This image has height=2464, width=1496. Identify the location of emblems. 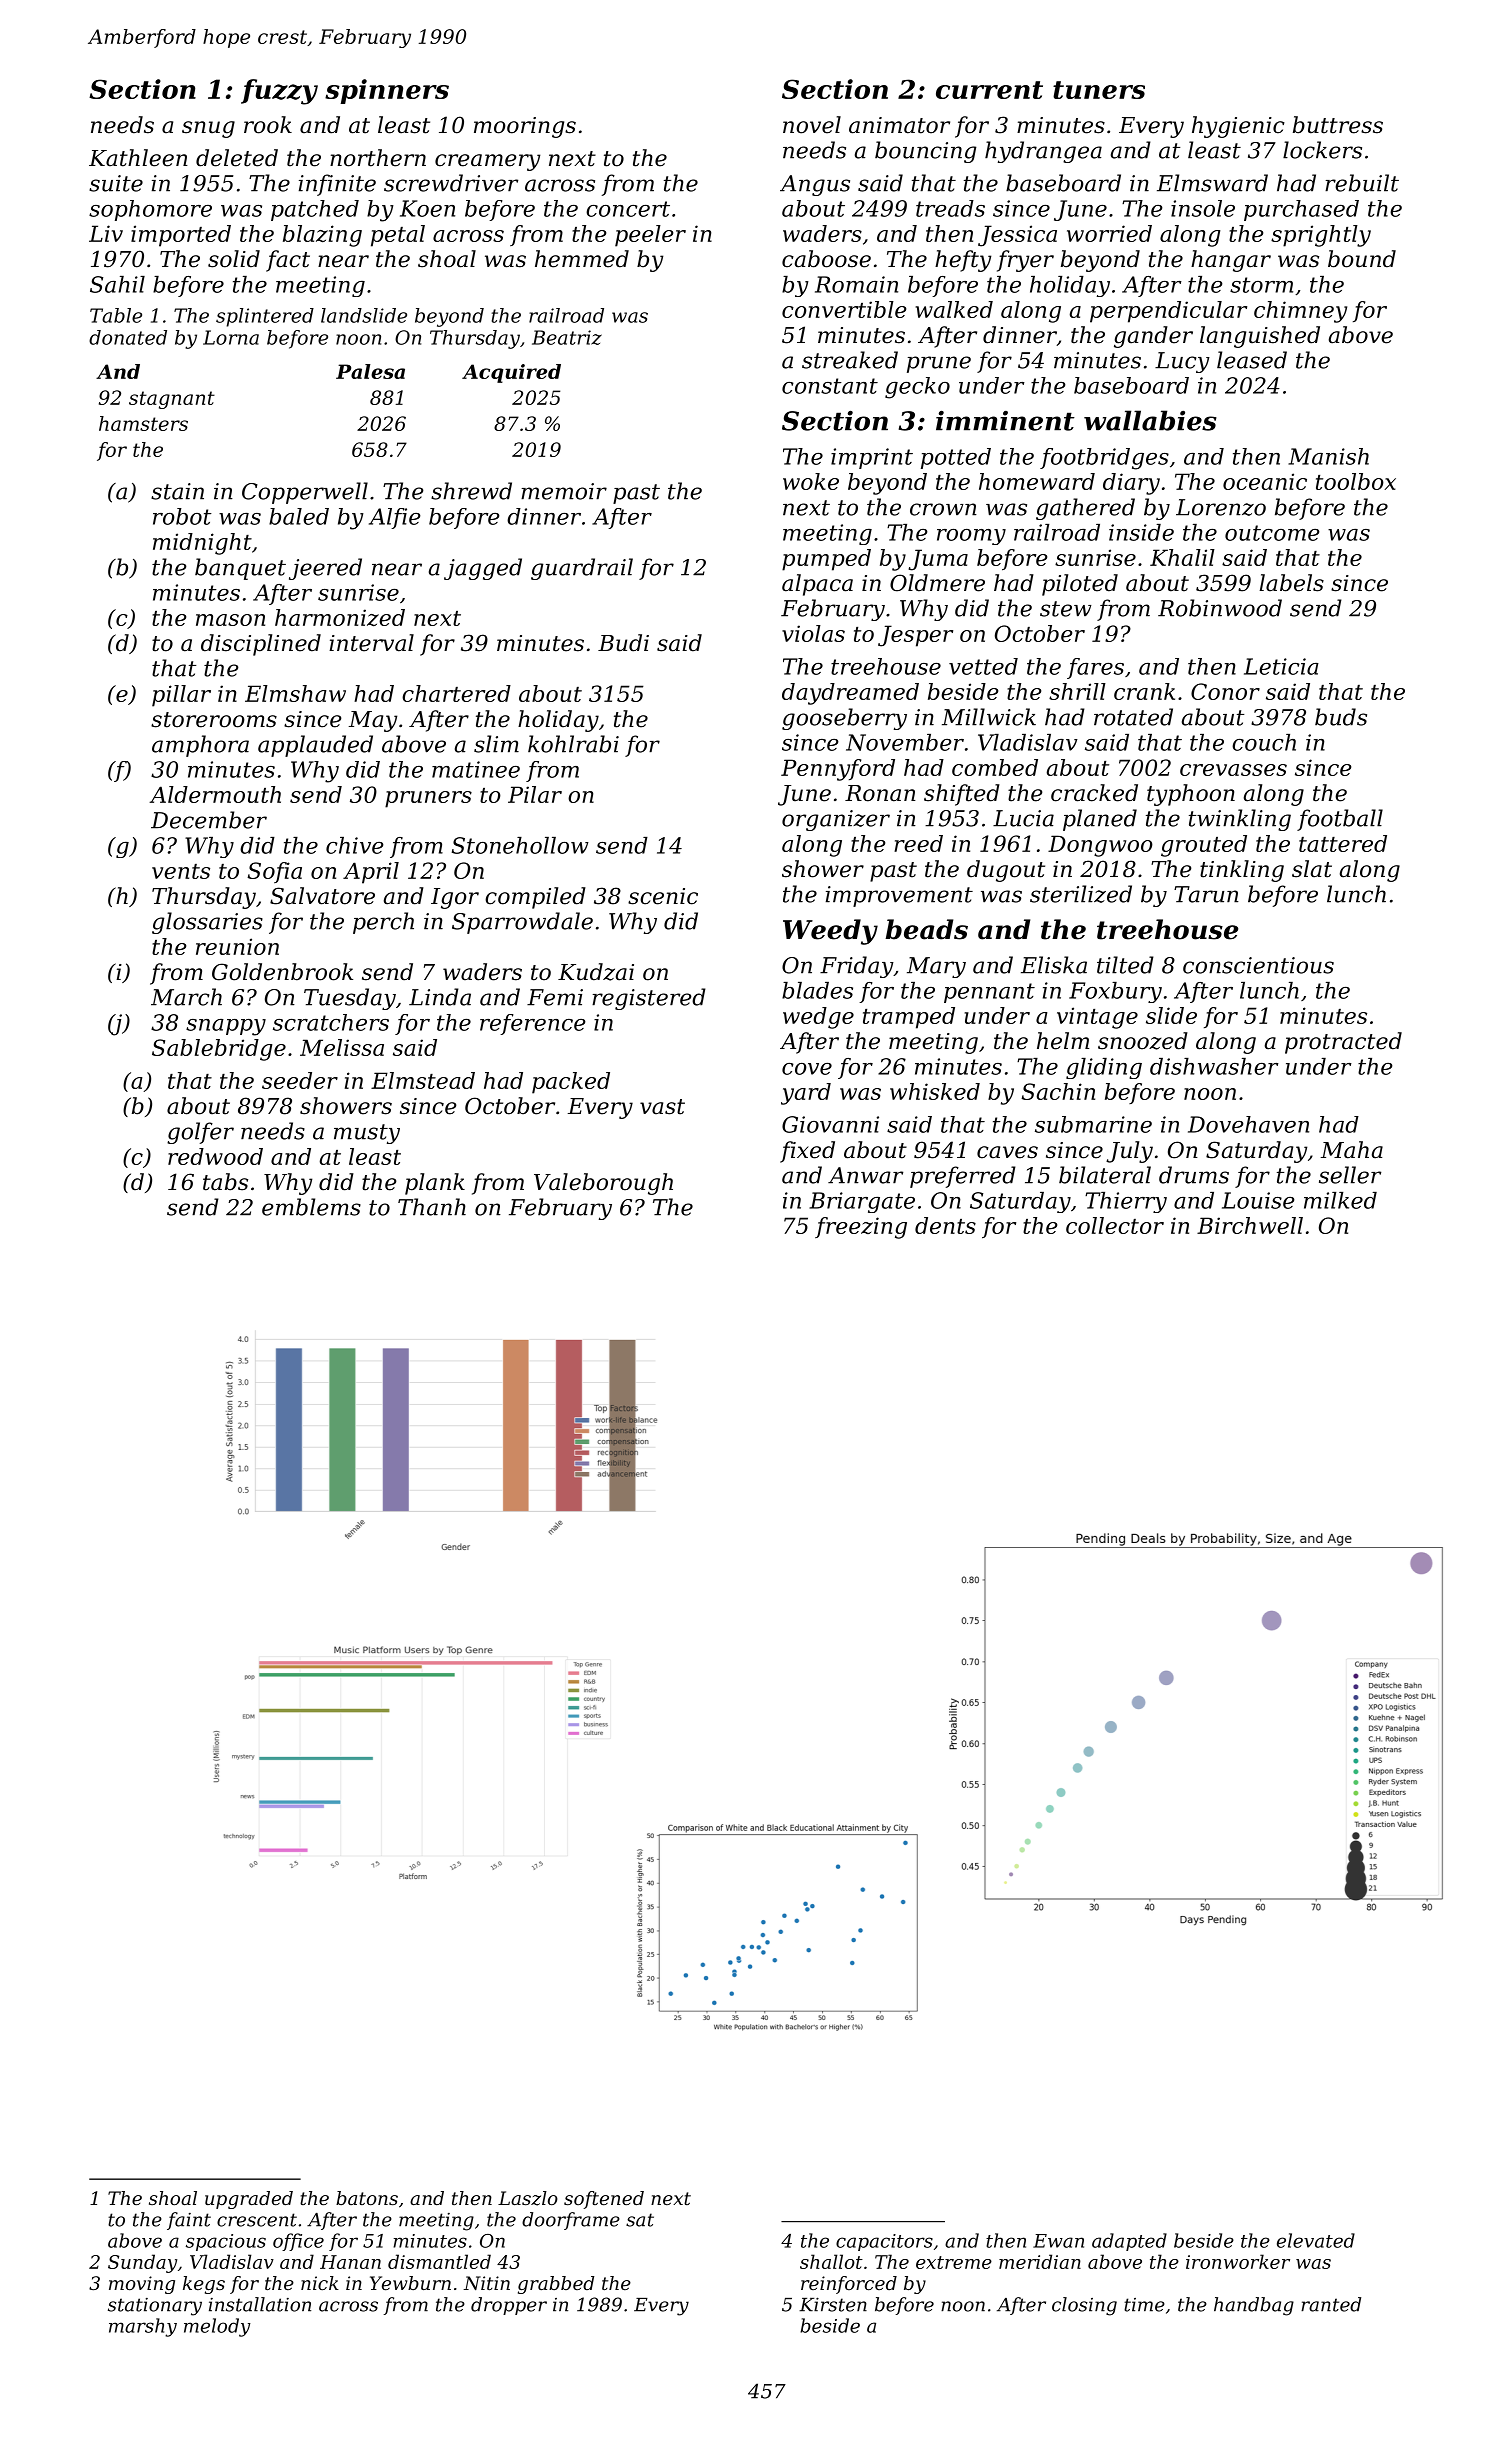
(311, 1207).
